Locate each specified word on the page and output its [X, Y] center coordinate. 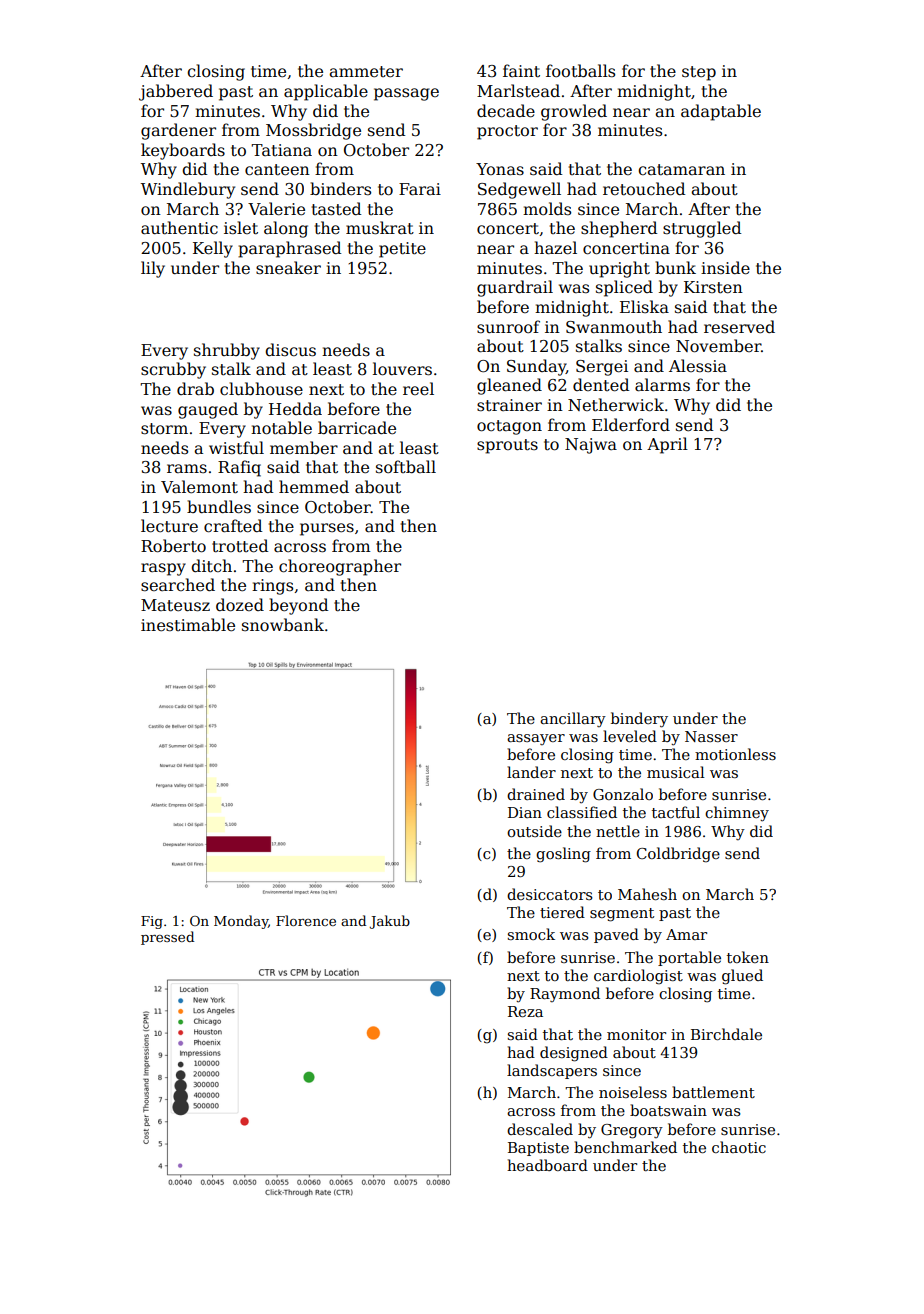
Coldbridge [678, 855]
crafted [233, 526]
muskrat [380, 228]
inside [725, 268]
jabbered [176, 92]
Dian [525, 812]
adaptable [721, 112]
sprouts [507, 446]
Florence [306, 920]
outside [534, 831]
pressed [167, 938]
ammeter [366, 72]
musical [676, 772]
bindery [639, 720]
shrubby [227, 351]
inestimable [188, 625]
